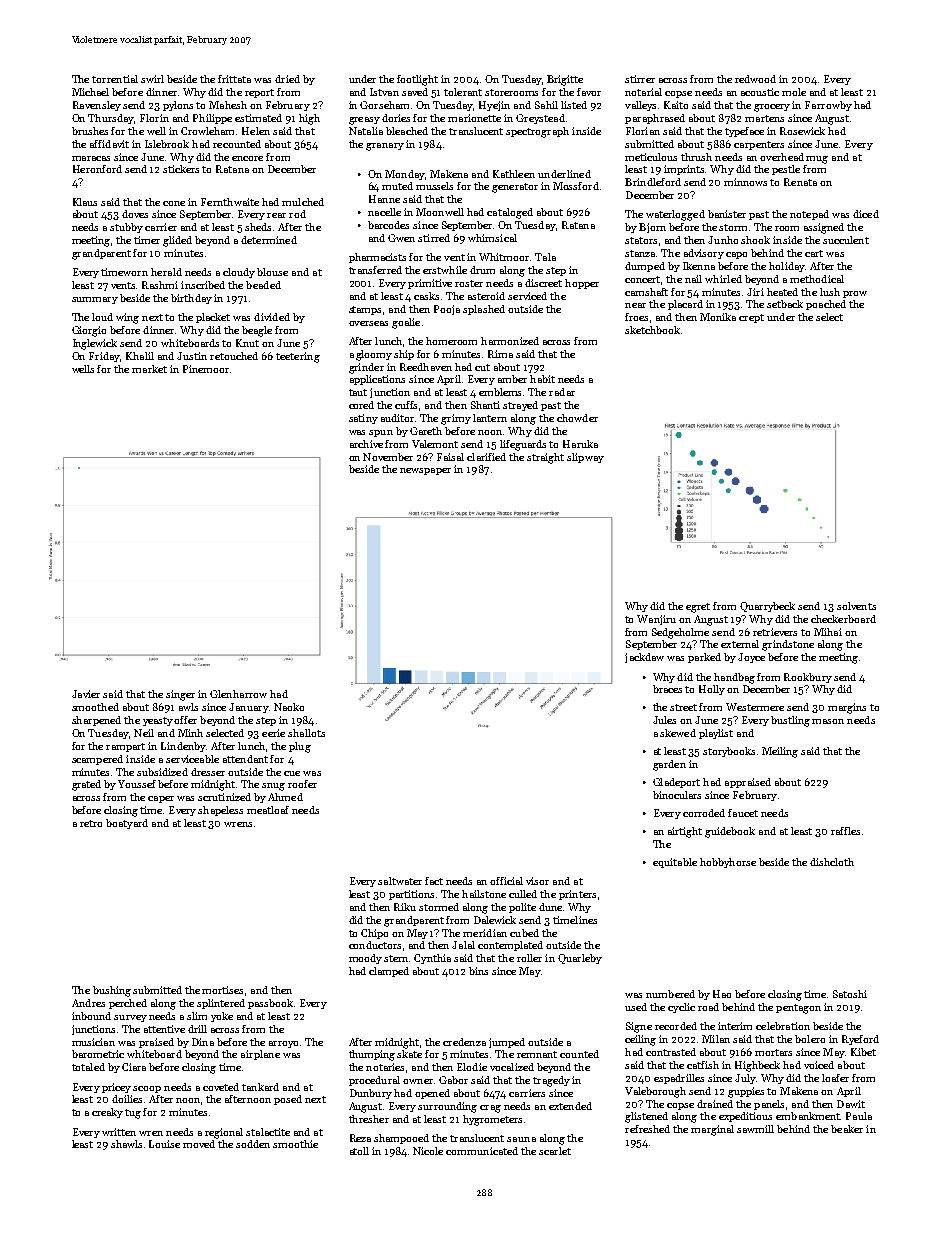  Describe the element at coordinates (780, 752) in the page. I see `Meiling` at that location.
